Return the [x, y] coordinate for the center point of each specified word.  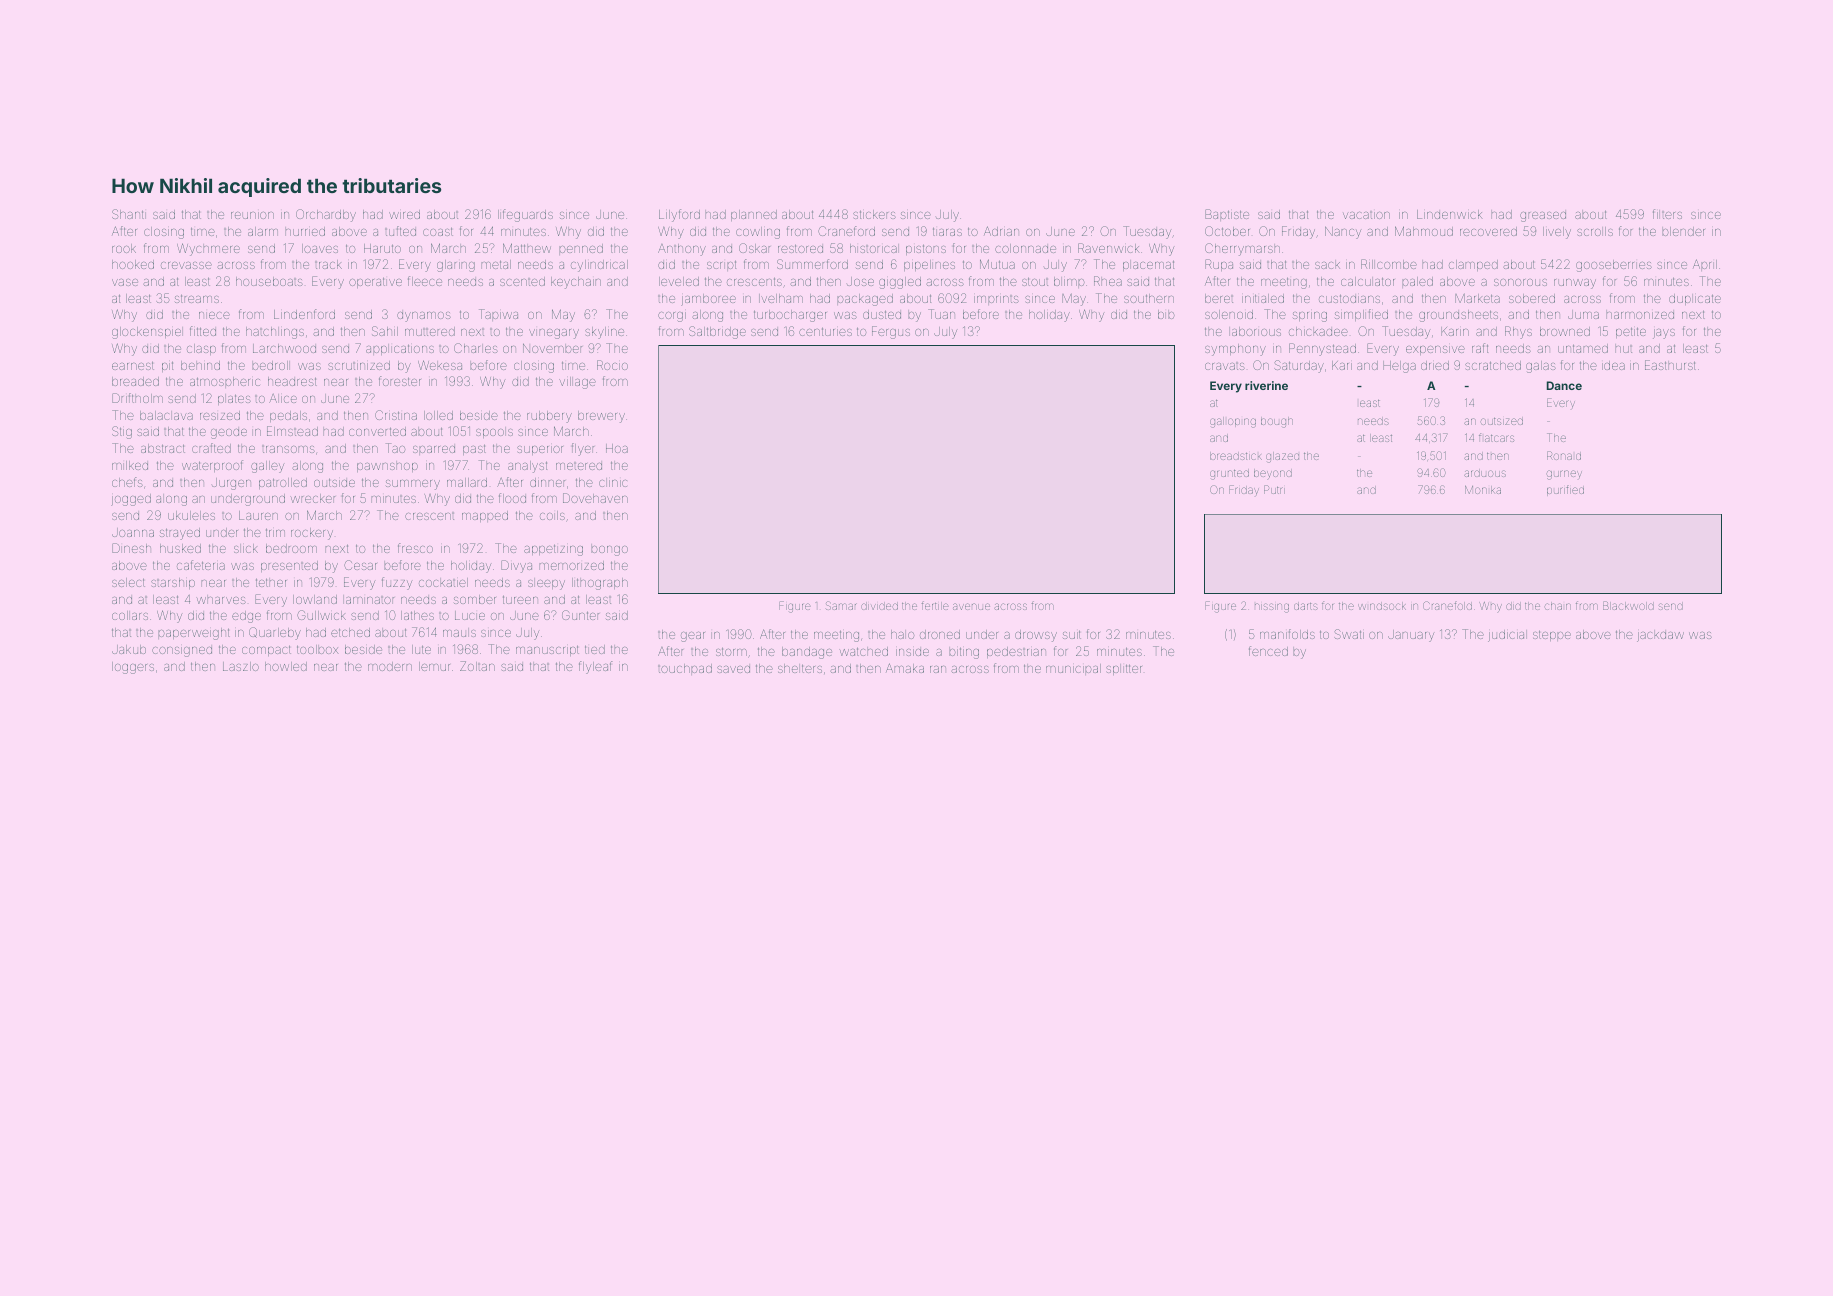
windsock [1382, 606]
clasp [201, 349]
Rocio [612, 365]
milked [130, 465]
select [128, 582]
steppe [1552, 636]
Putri [1274, 489]
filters [1667, 214]
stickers [874, 214]
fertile [935, 605]
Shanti [129, 214]
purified [1565, 490]
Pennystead [1322, 349]
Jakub [129, 649]
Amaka [905, 668]
